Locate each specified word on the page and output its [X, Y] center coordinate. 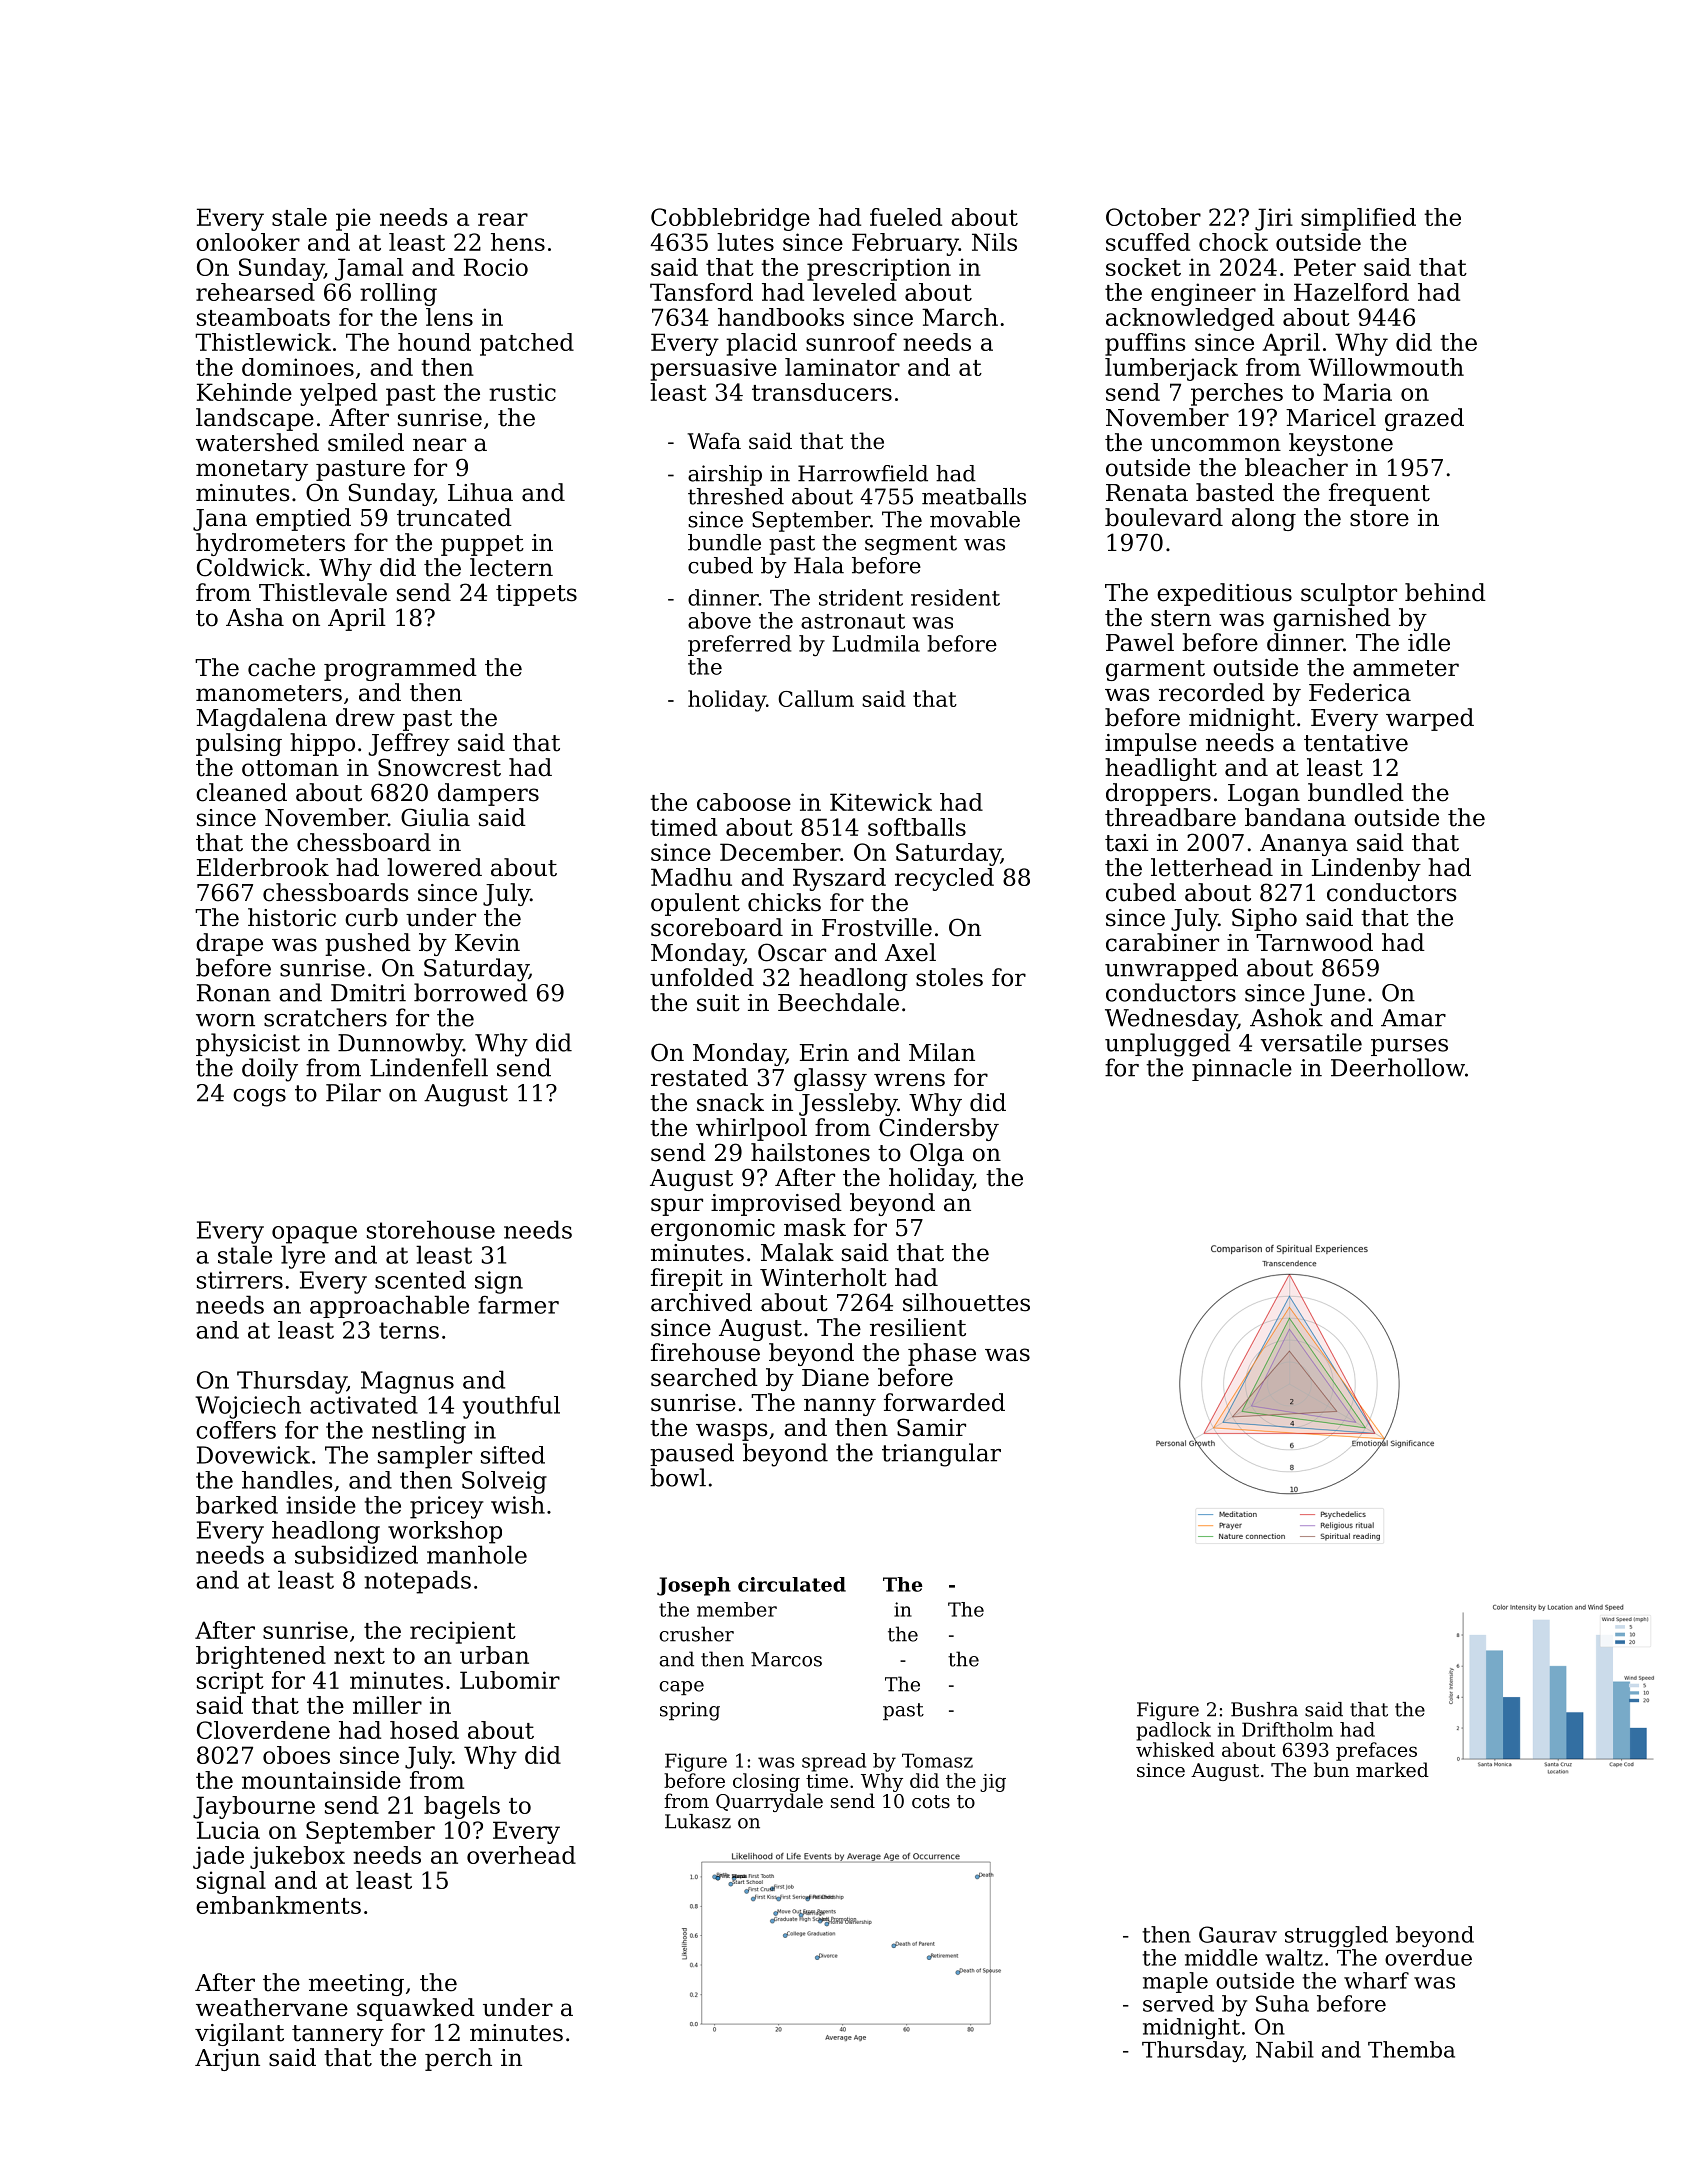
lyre [303, 1257]
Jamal [369, 269]
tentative [1356, 743]
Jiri [1274, 219]
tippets [536, 595]
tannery [338, 2035]
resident [955, 597]
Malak [797, 1252]
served [1178, 2003]
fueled [906, 217]
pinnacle [1242, 1069]
